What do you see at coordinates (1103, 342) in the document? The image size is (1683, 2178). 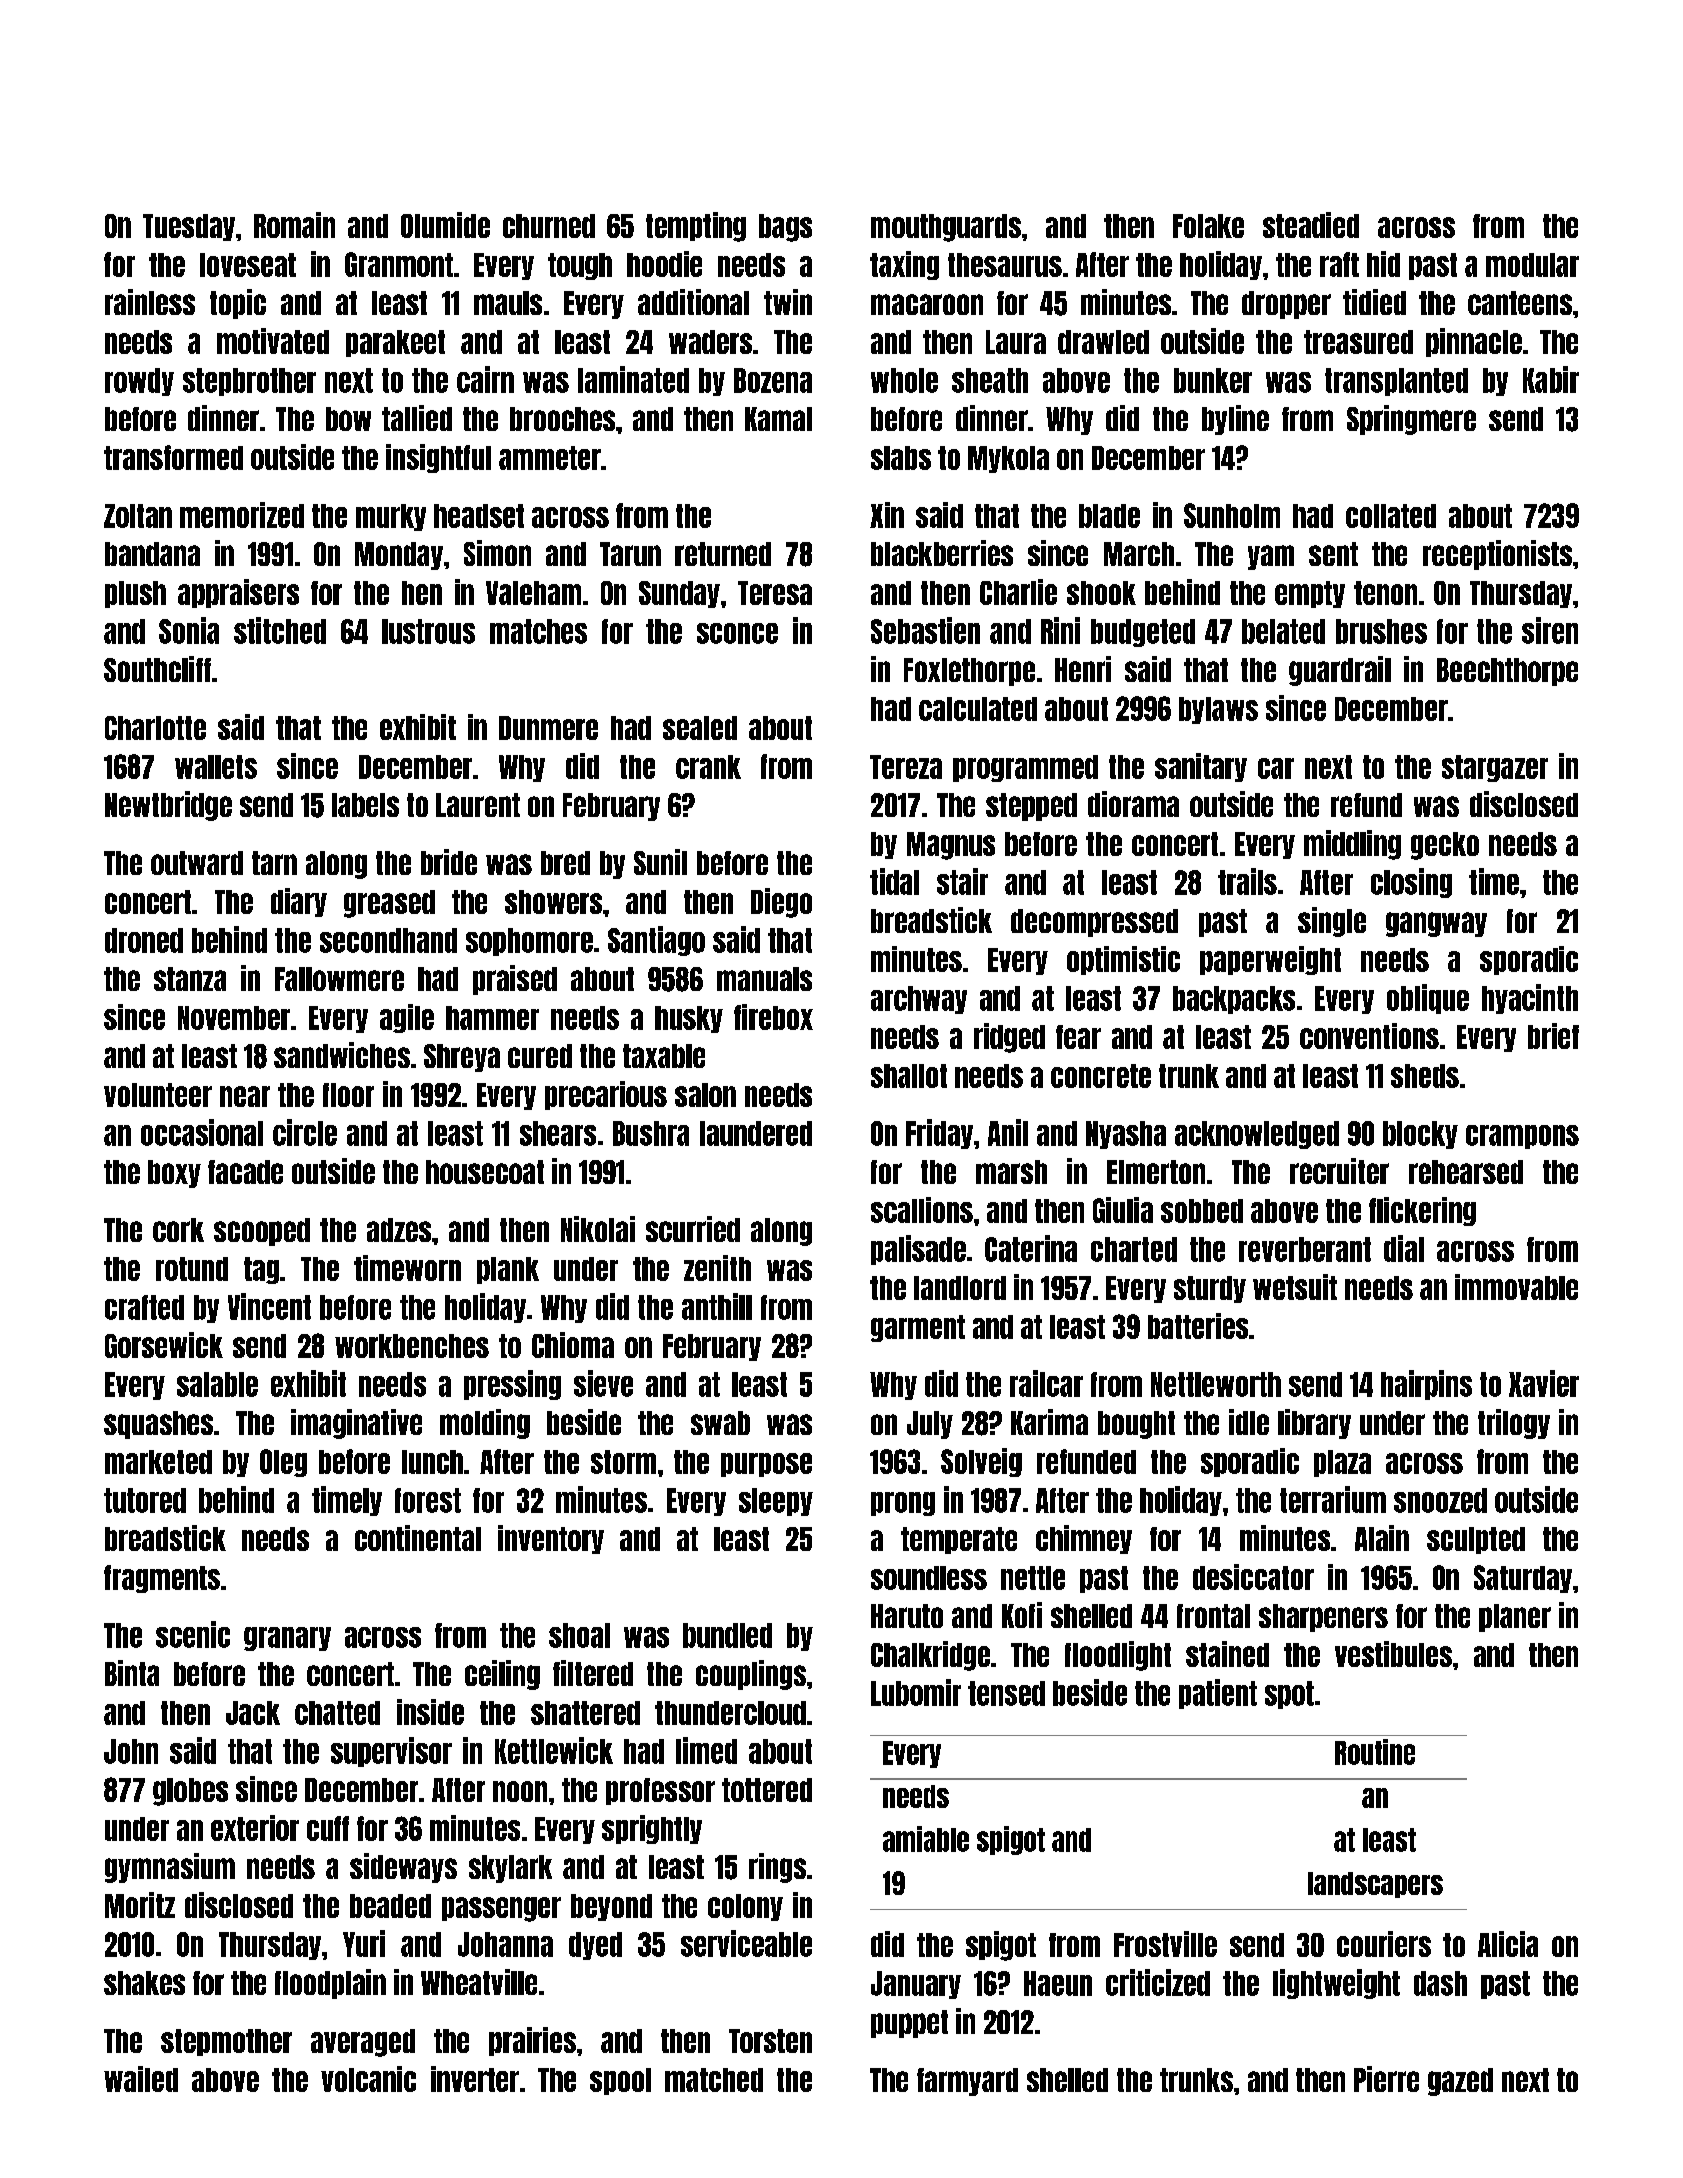 I see `drawled` at bounding box center [1103, 342].
